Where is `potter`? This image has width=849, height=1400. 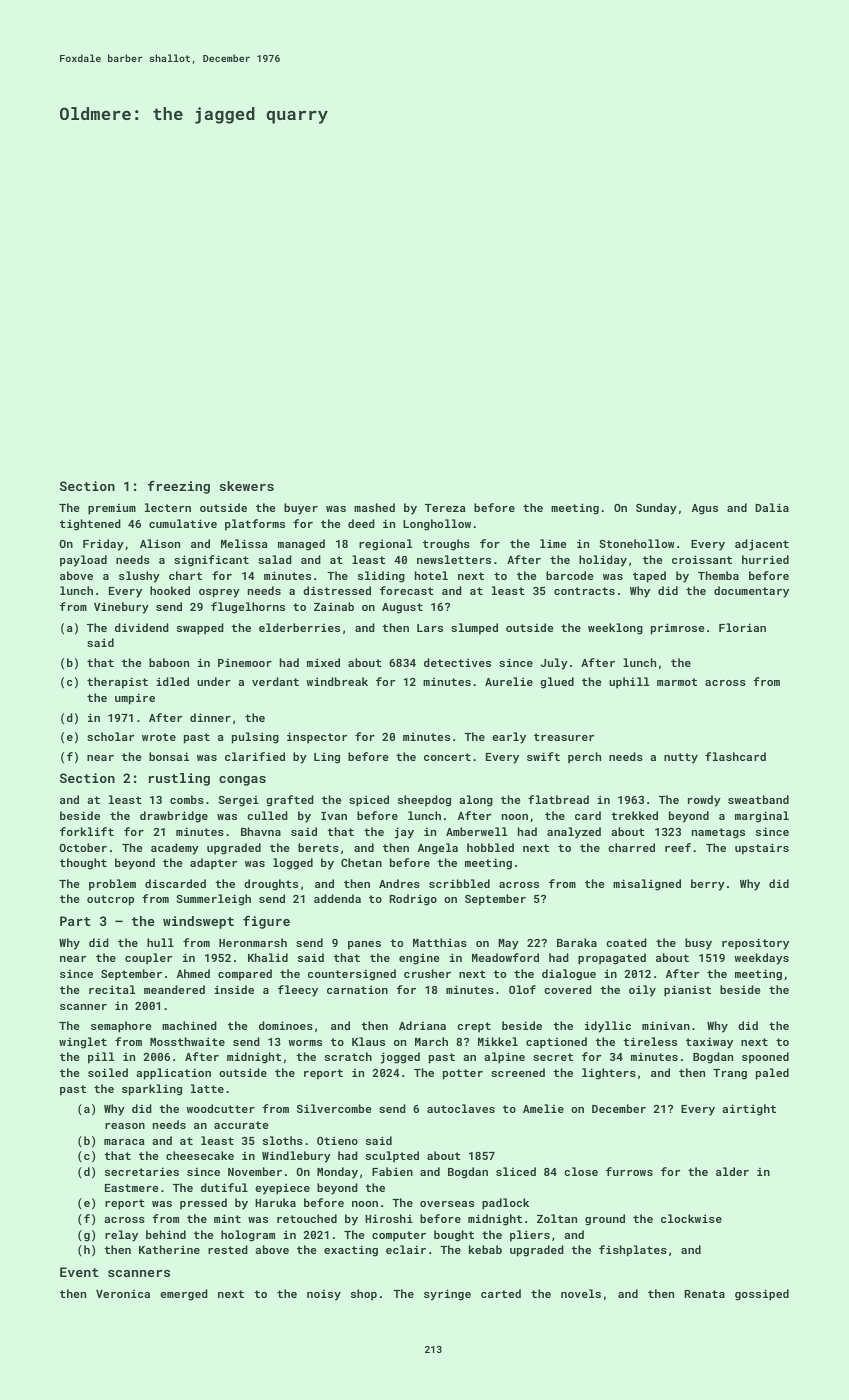
potter is located at coordinates (463, 1074).
